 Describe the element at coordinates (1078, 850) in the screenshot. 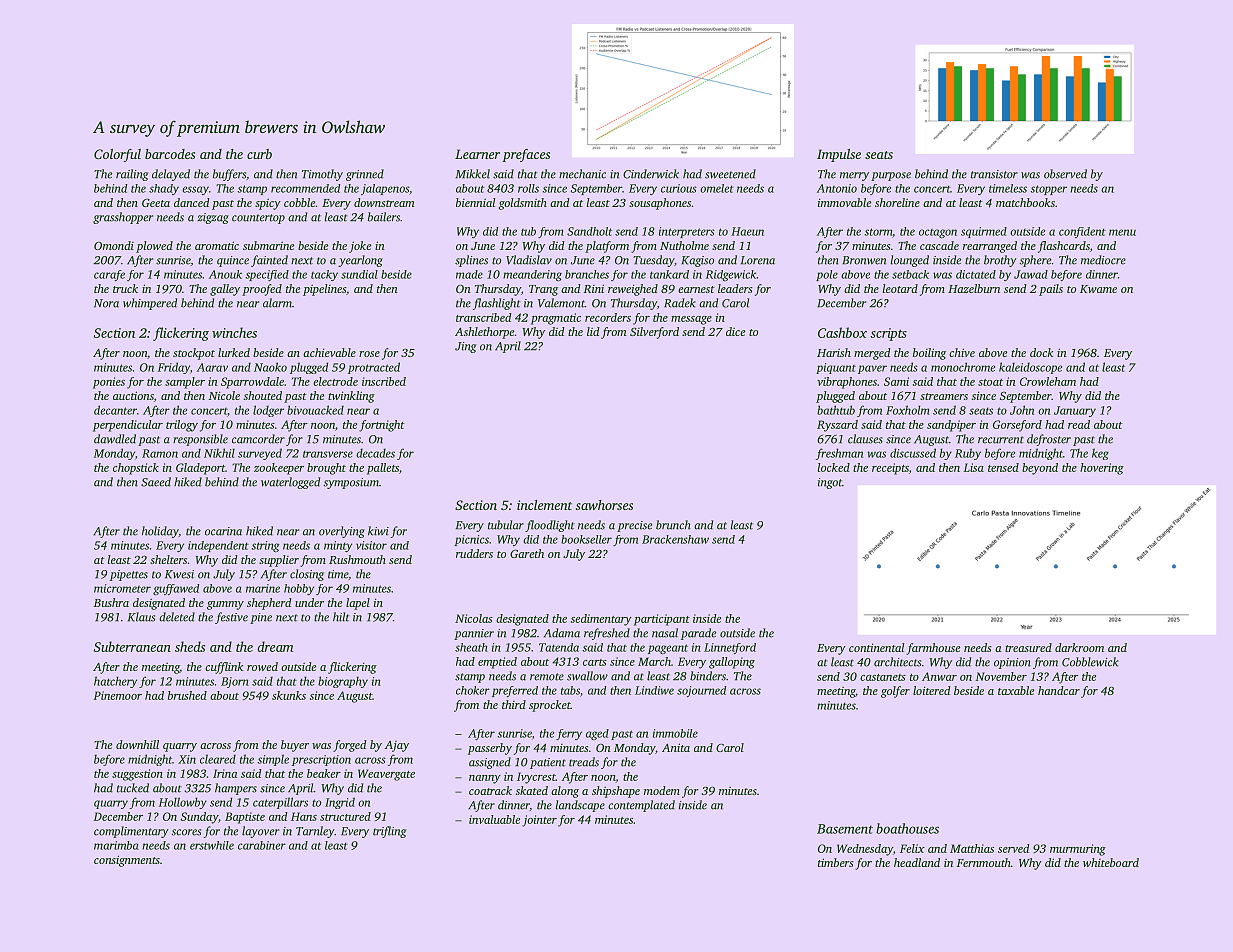

I see `murmuring` at that location.
